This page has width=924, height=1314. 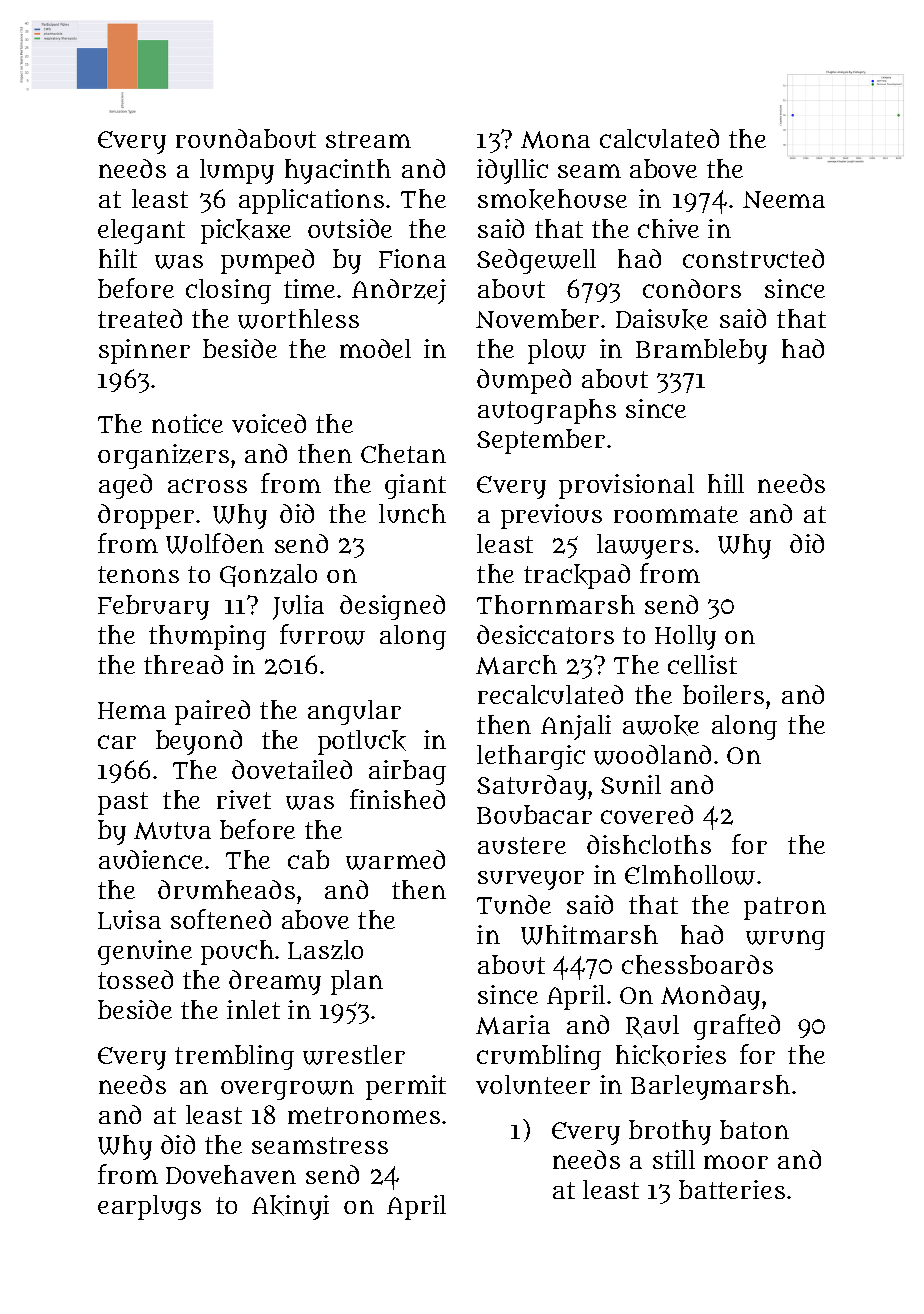 I want to click on hill, so click(x=726, y=483).
